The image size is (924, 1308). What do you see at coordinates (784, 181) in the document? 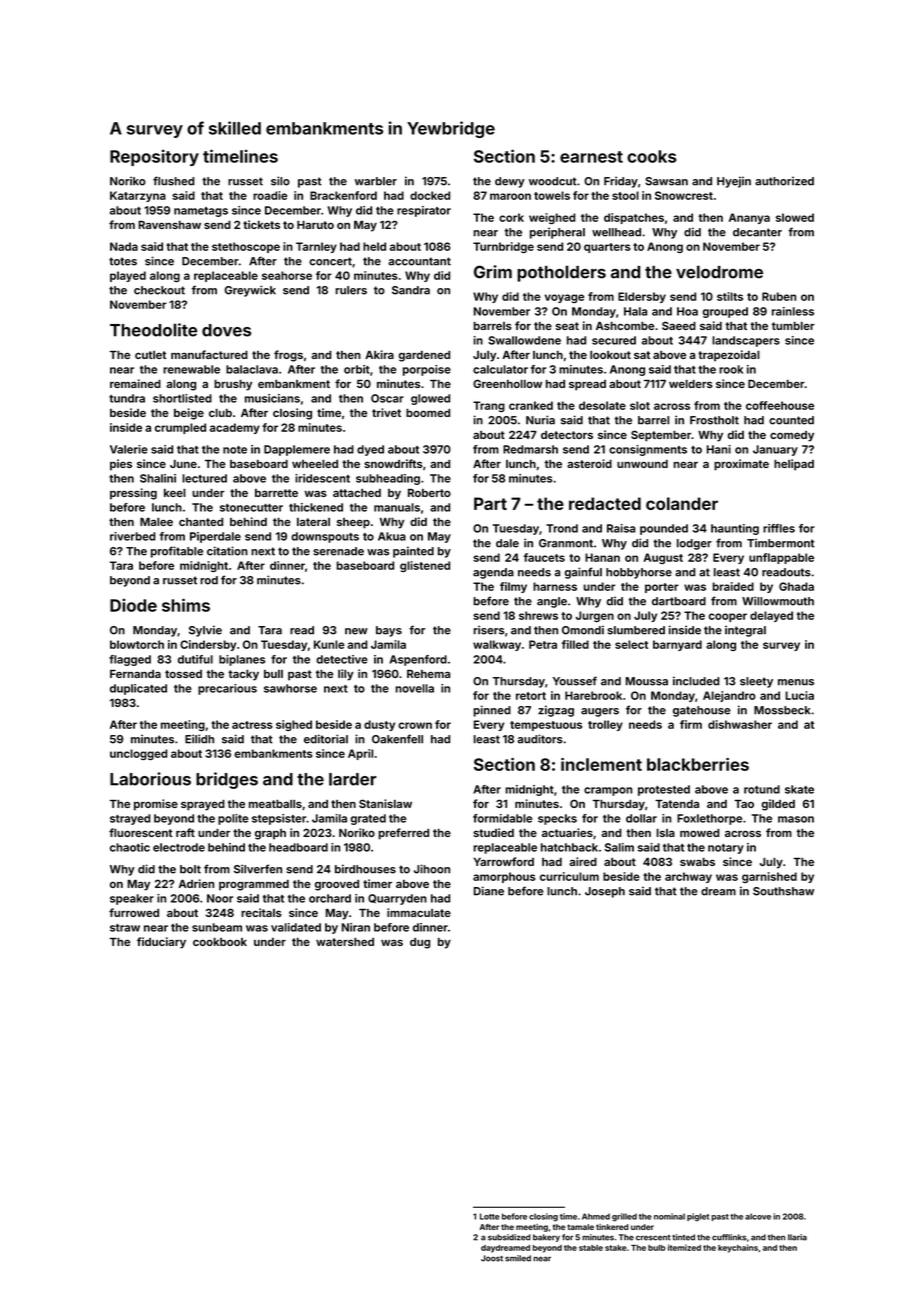
I see `authorized` at bounding box center [784, 181].
